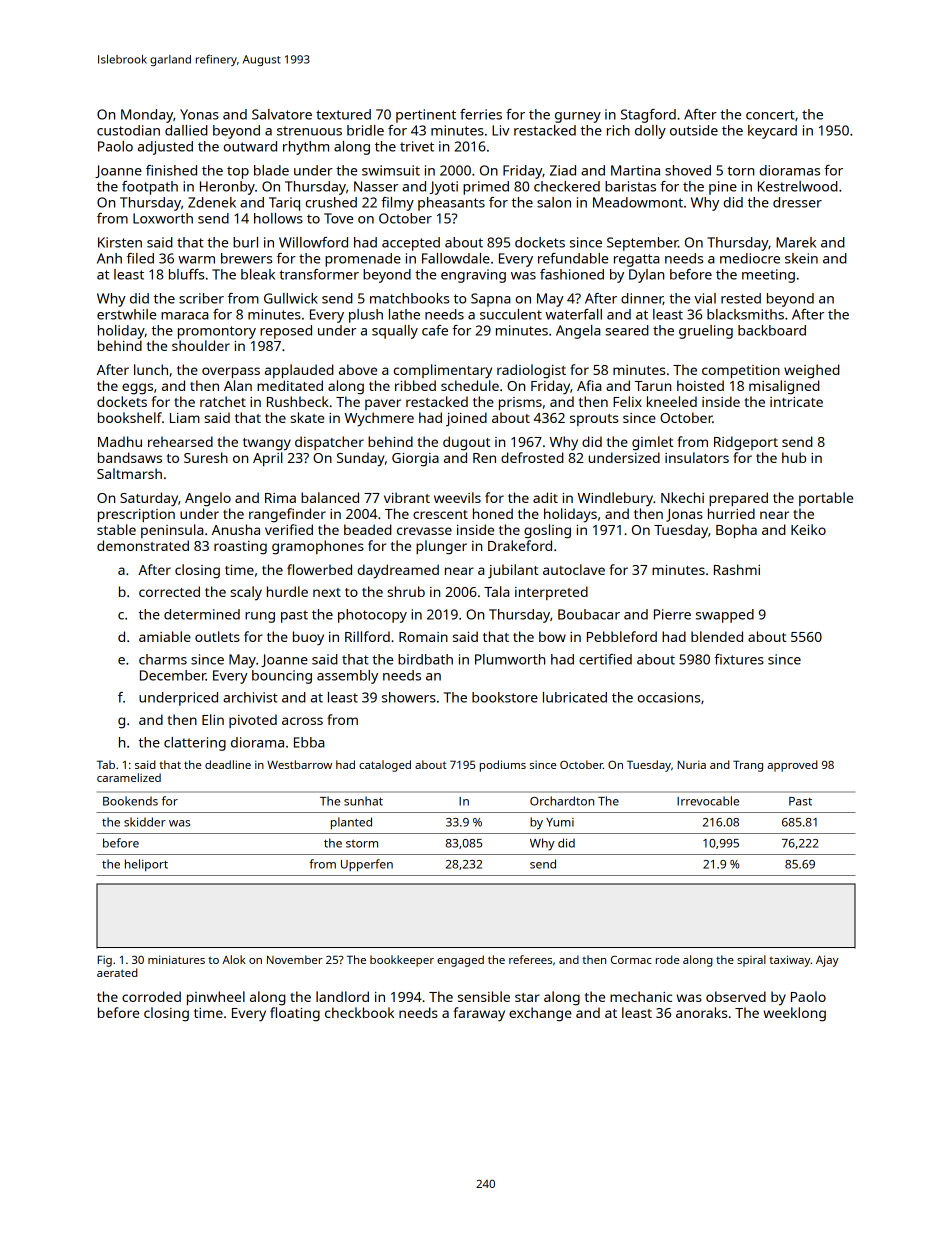 This screenshot has height=1233, width=952. What do you see at coordinates (540, 1014) in the screenshot?
I see `exchange` at bounding box center [540, 1014].
